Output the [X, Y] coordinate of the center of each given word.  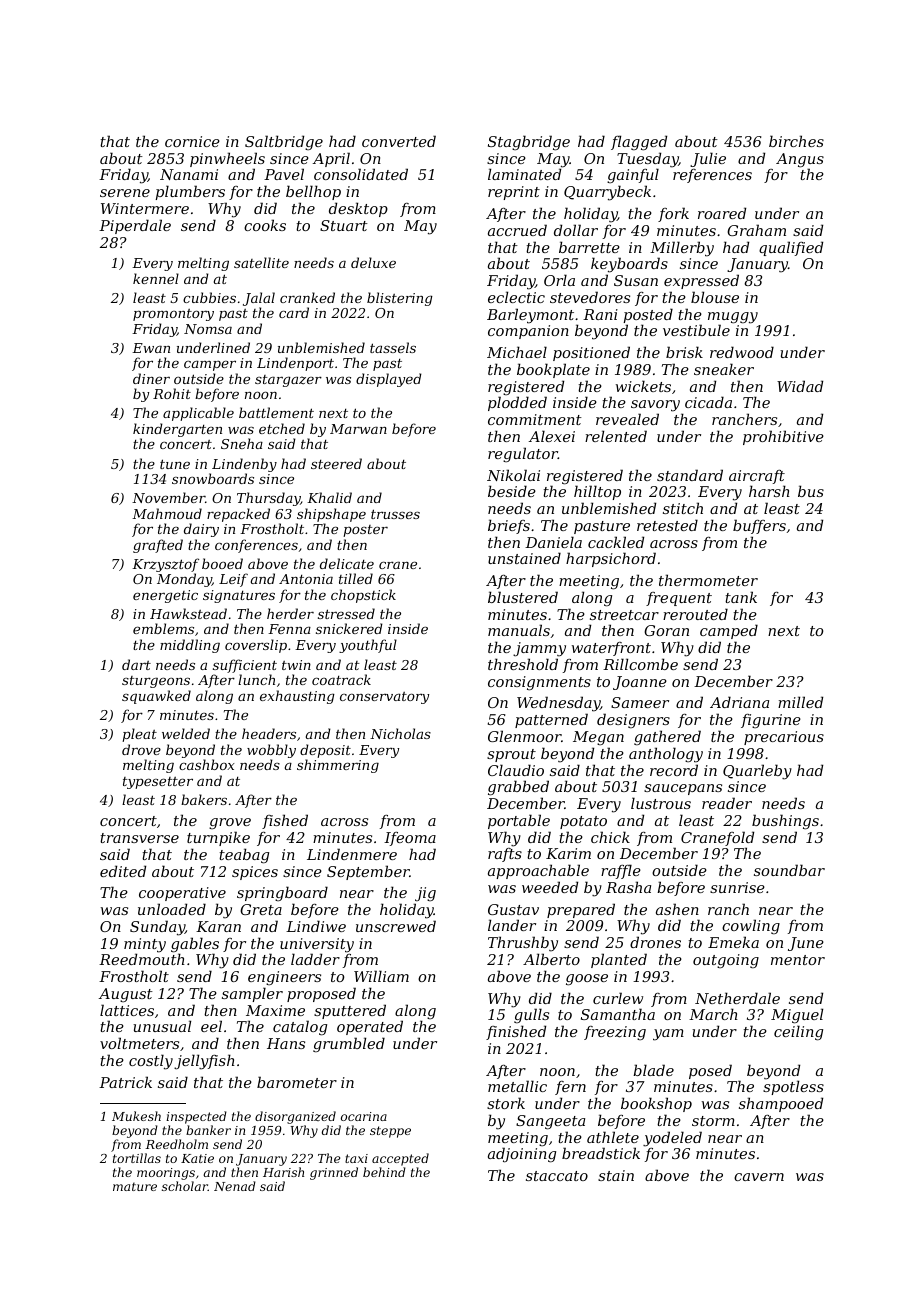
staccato [557, 1176]
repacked [238, 515]
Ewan [151, 348]
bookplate [553, 370]
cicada [708, 402]
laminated [524, 174]
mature [135, 1186]
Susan [636, 280]
